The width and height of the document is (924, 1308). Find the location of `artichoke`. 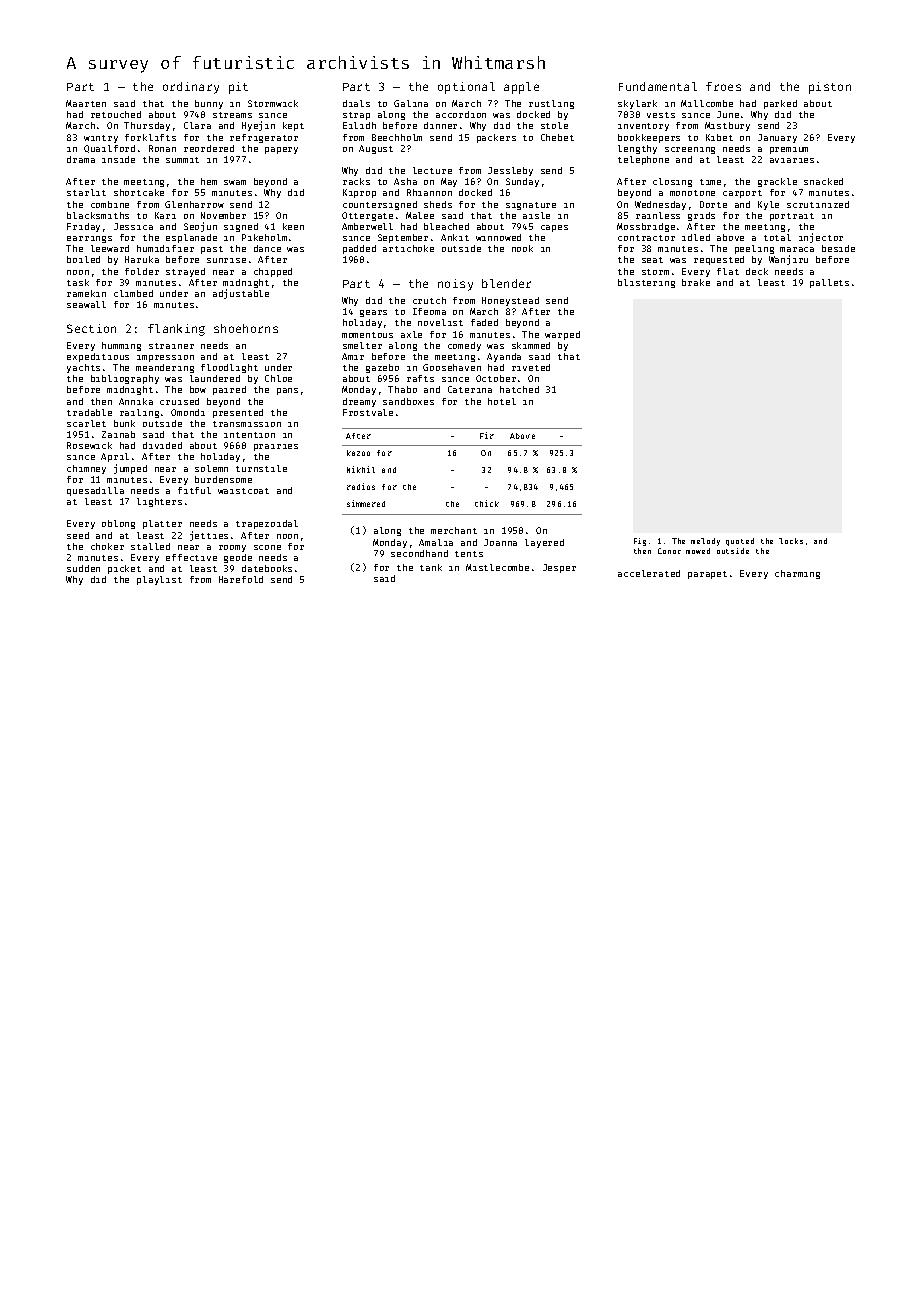

artichoke is located at coordinates (408, 248).
